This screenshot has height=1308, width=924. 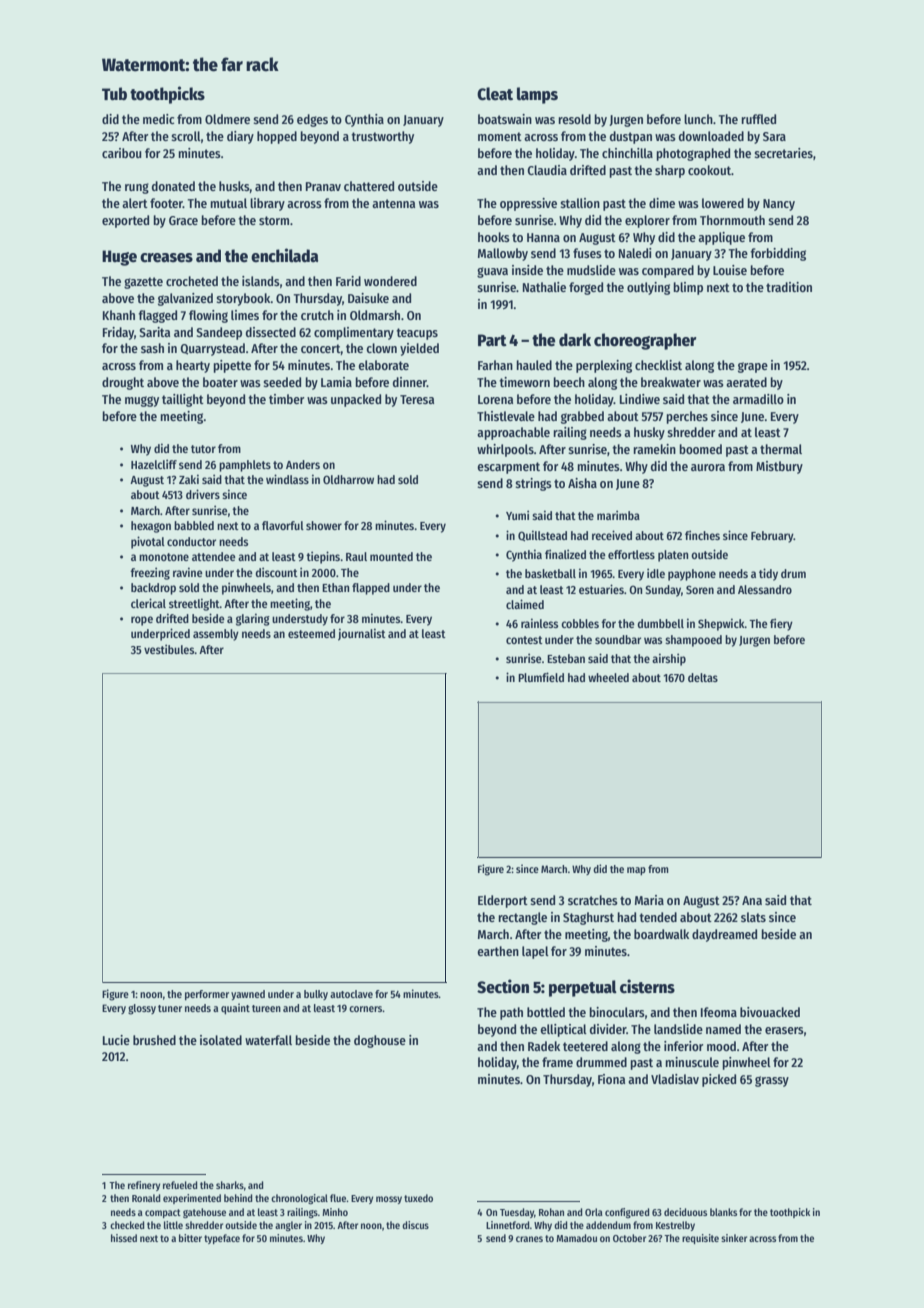 I want to click on edges, so click(x=312, y=120).
